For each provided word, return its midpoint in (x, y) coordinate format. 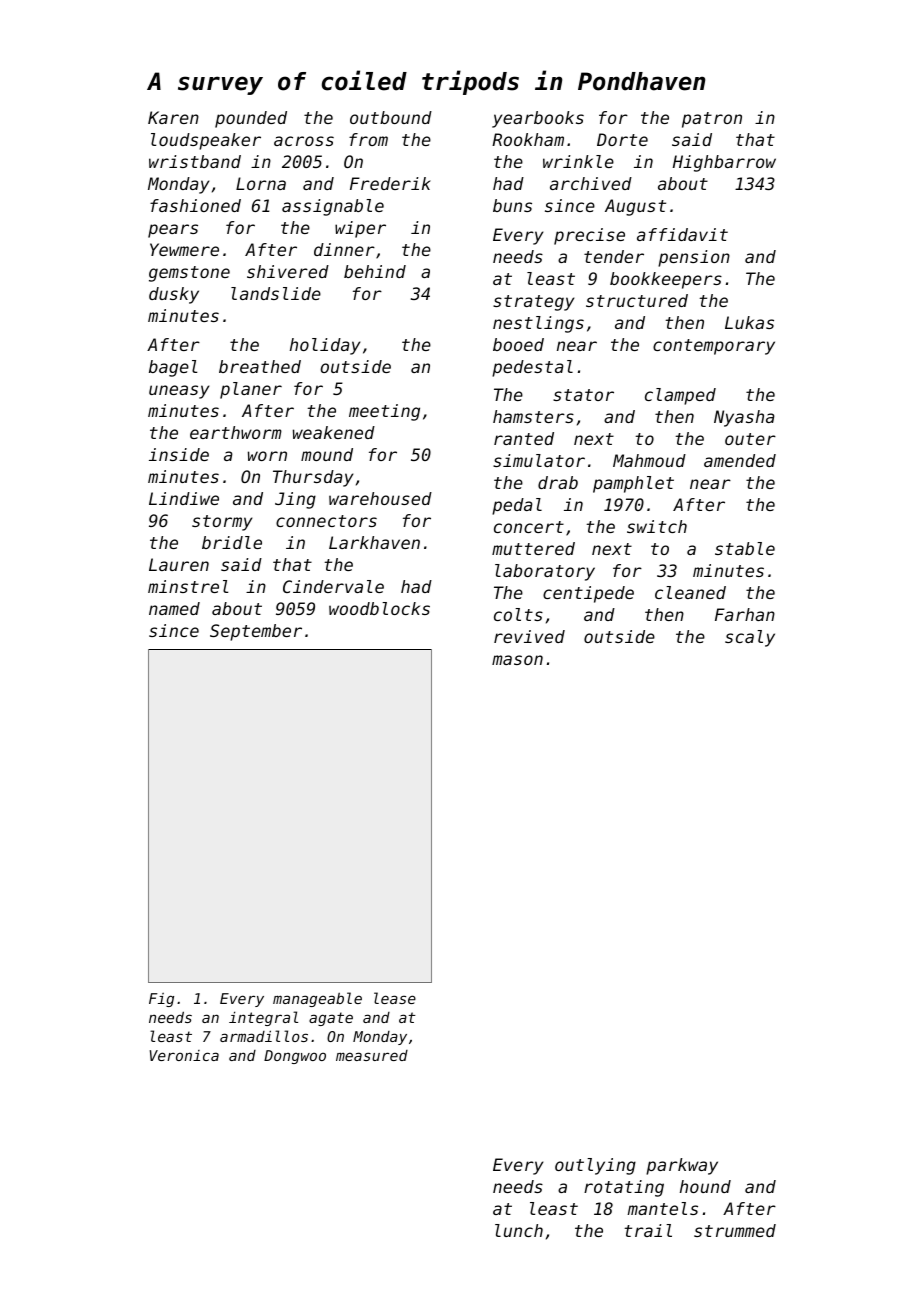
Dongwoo (295, 1057)
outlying (595, 1166)
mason (517, 660)
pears (173, 231)
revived (529, 636)
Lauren (179, 564)
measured (372, 1055)
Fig (161, 1000)
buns (512, 205)
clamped (680, 396)
